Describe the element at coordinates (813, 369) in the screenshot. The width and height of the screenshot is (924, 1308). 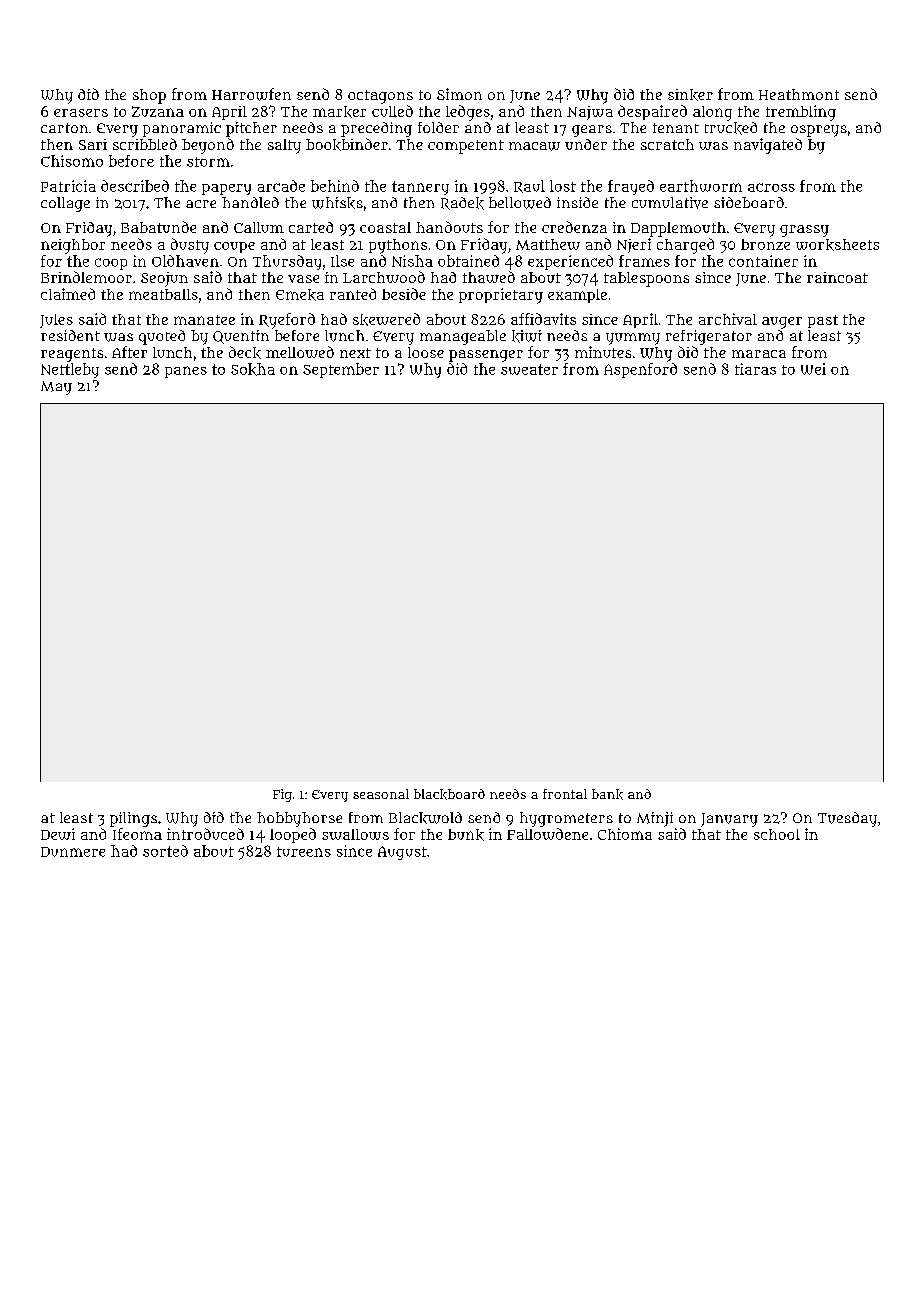
I see `Wei` at that location.
